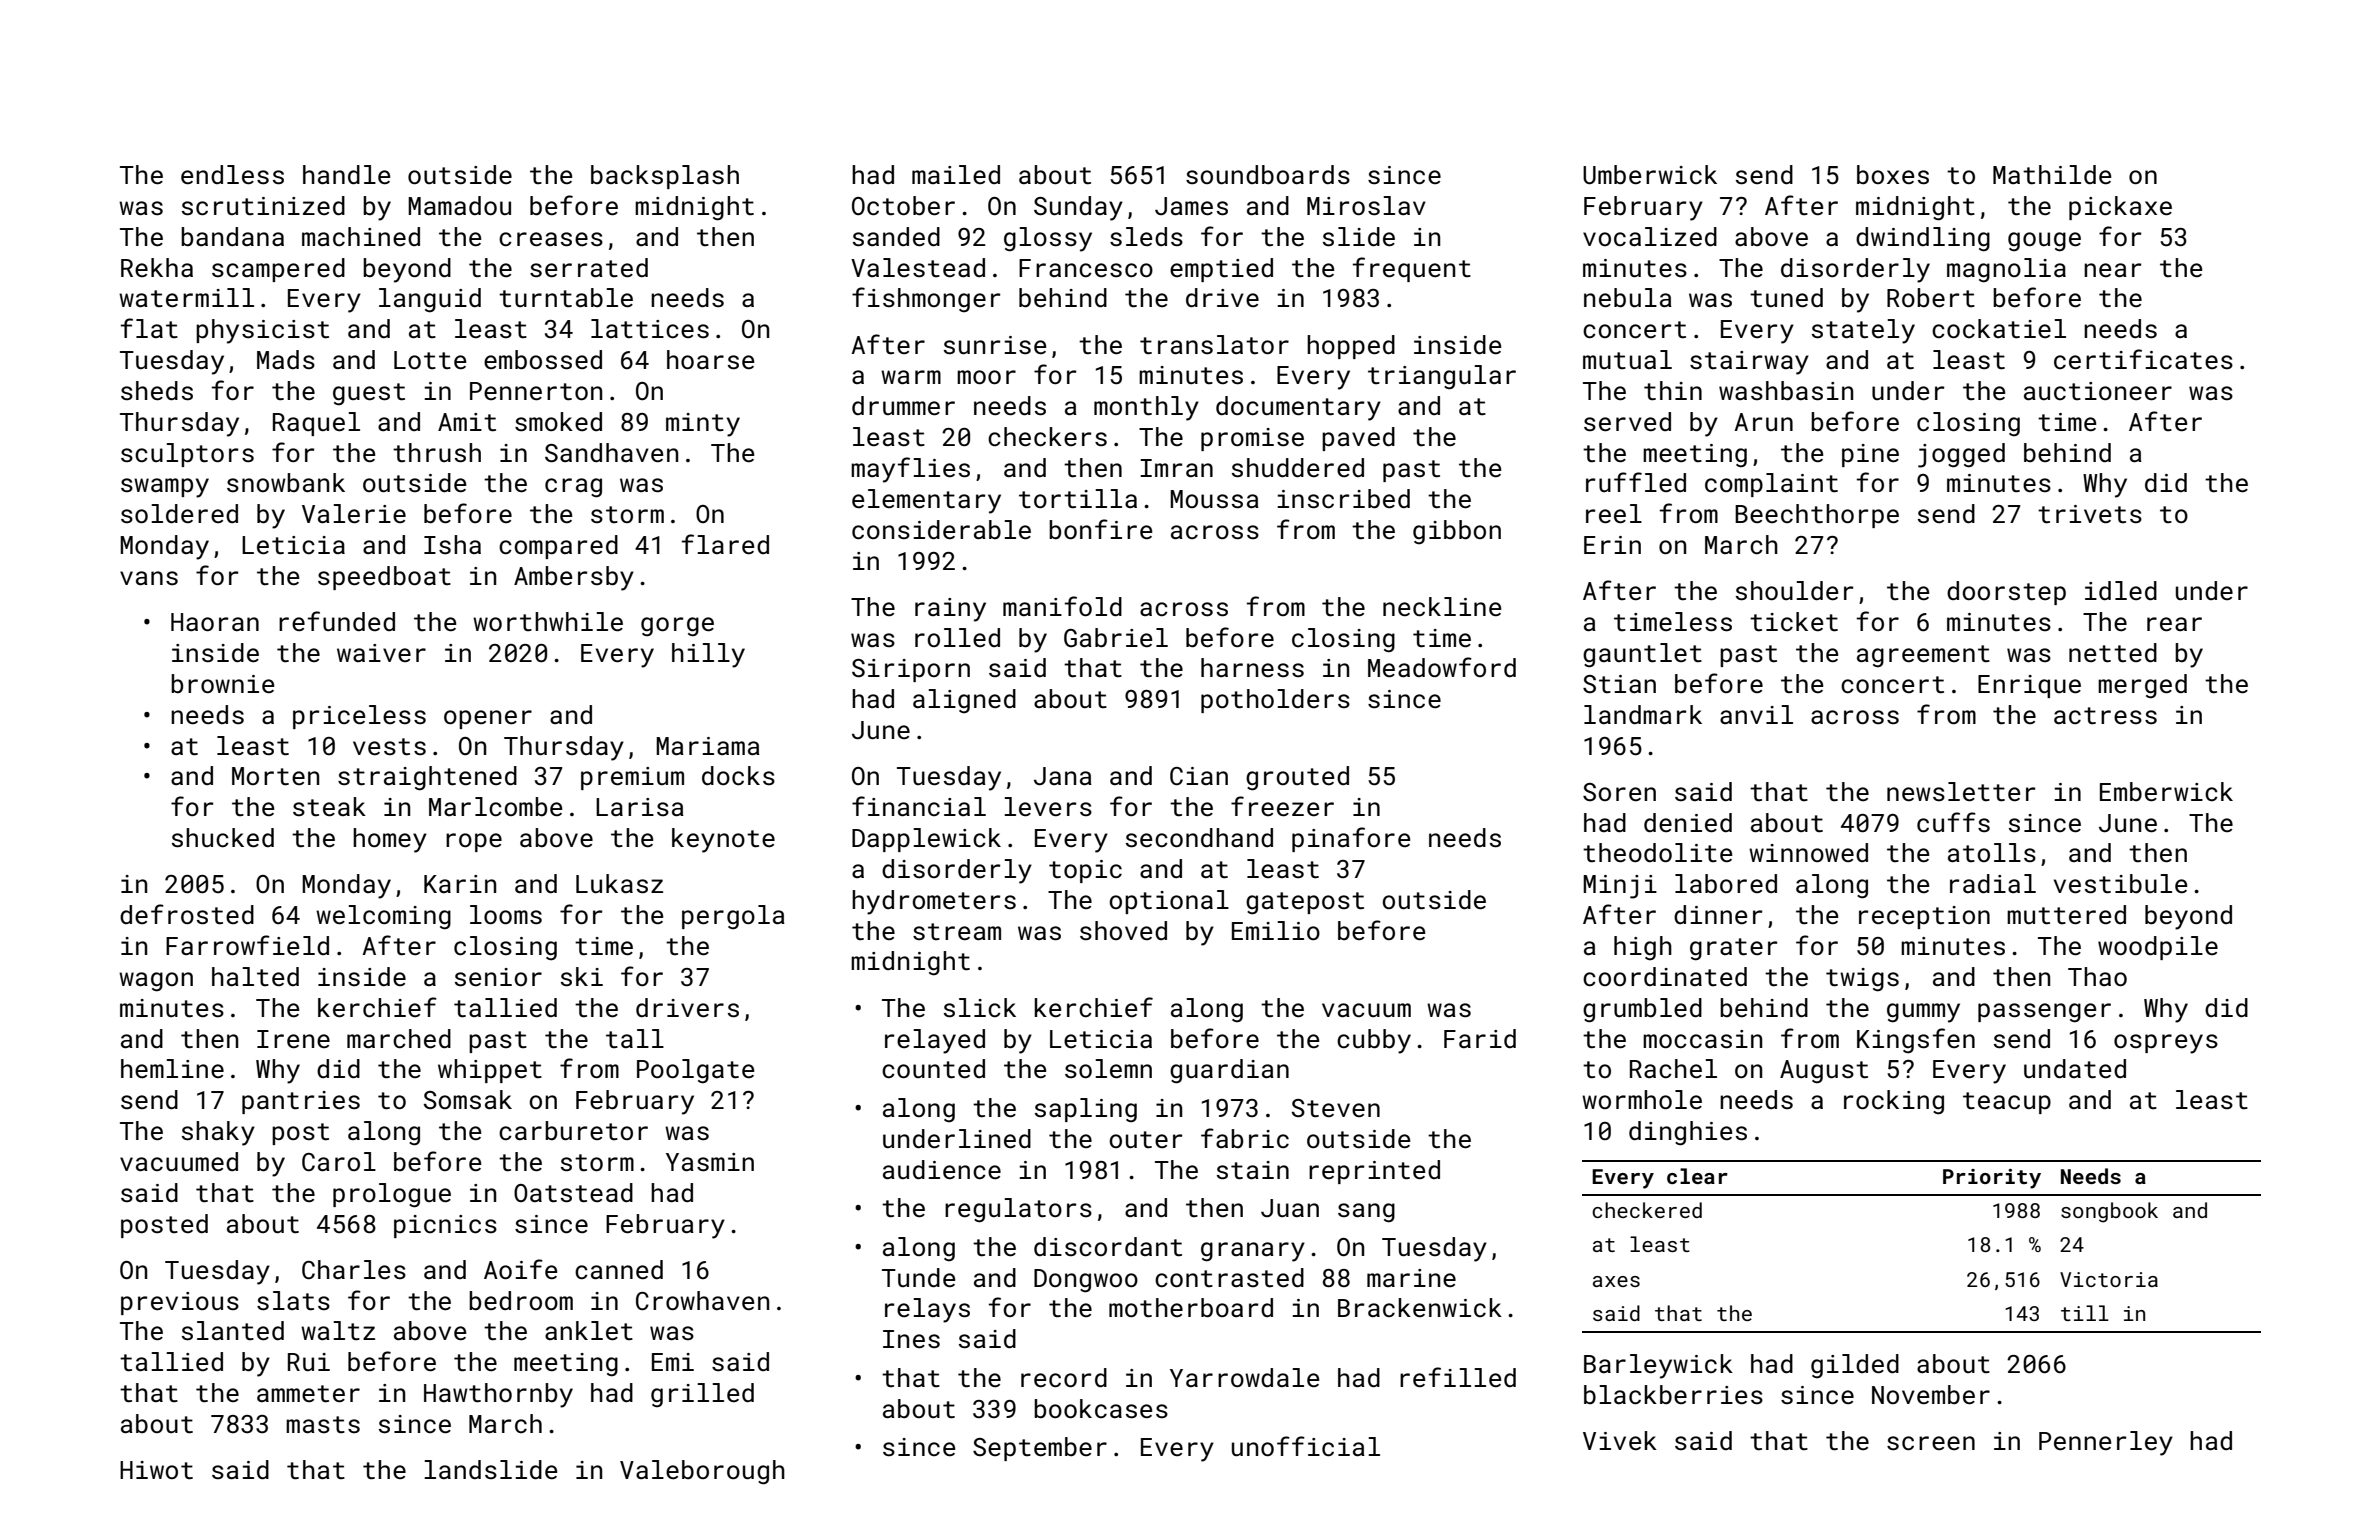  I want to click on atolls, so click(1992, 852).
